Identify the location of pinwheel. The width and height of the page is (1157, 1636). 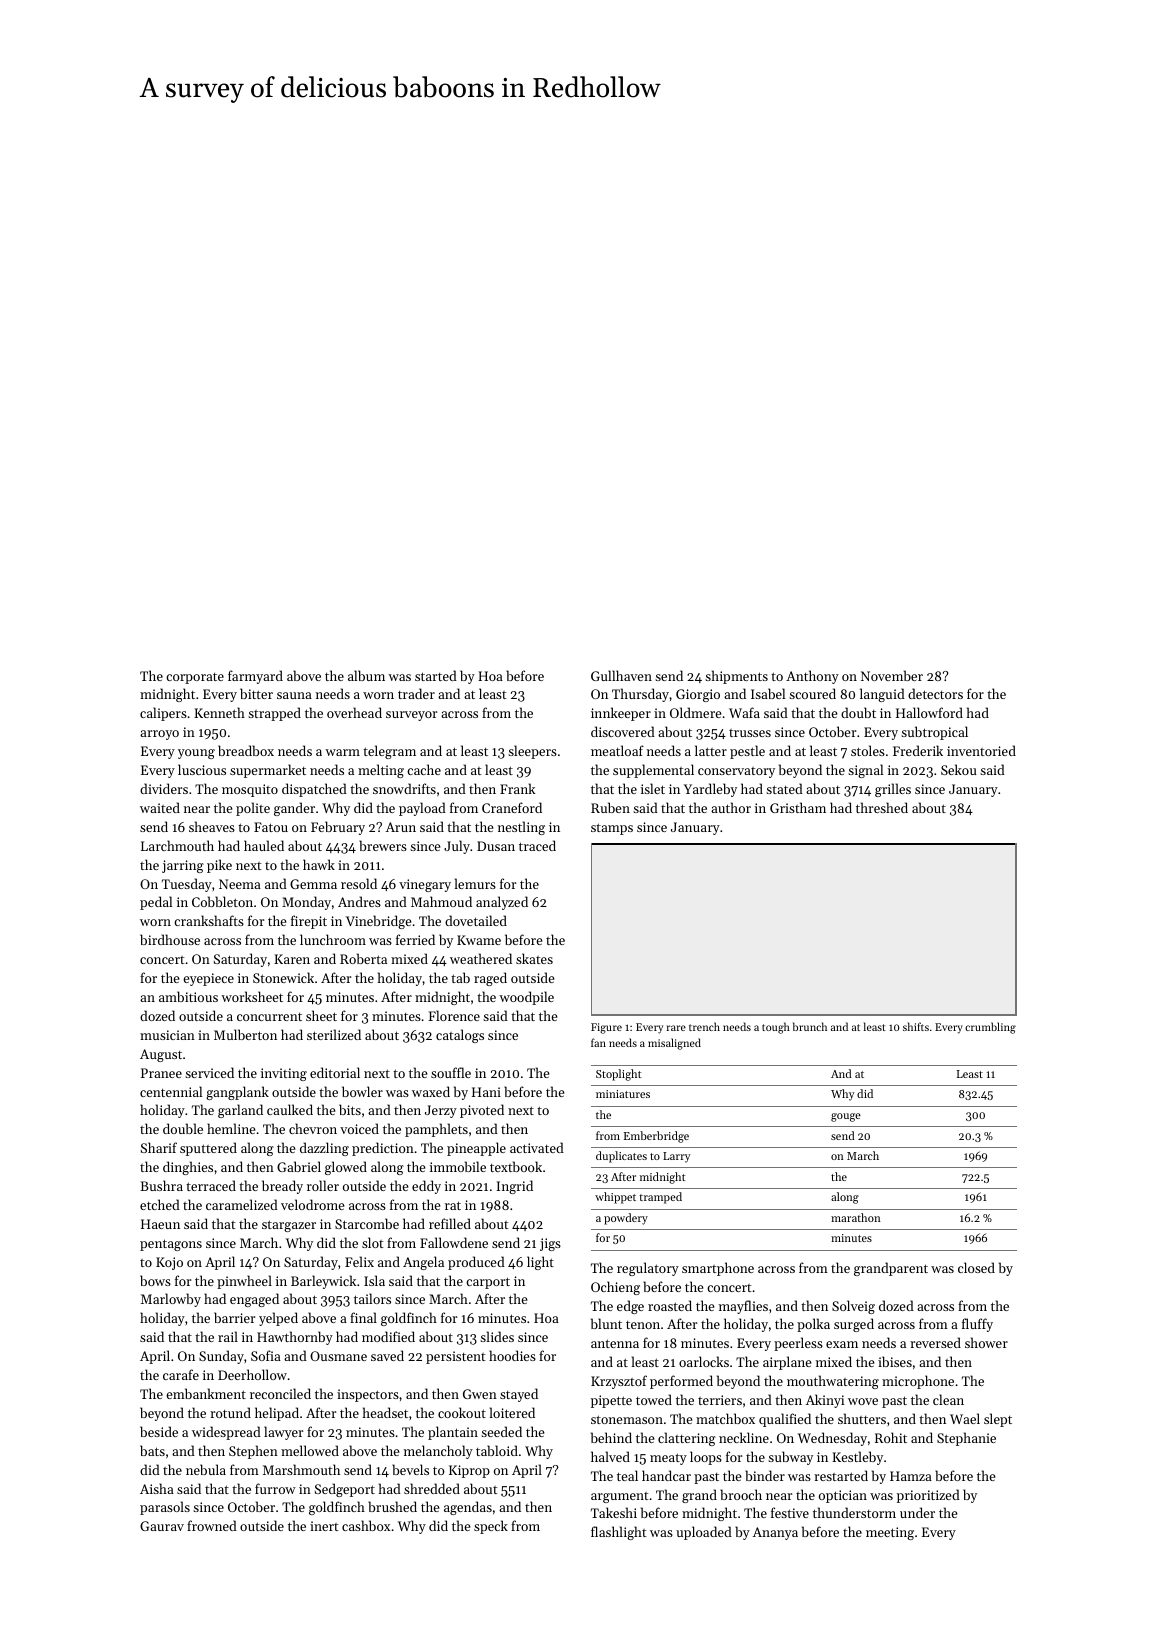
(244, 1282).
